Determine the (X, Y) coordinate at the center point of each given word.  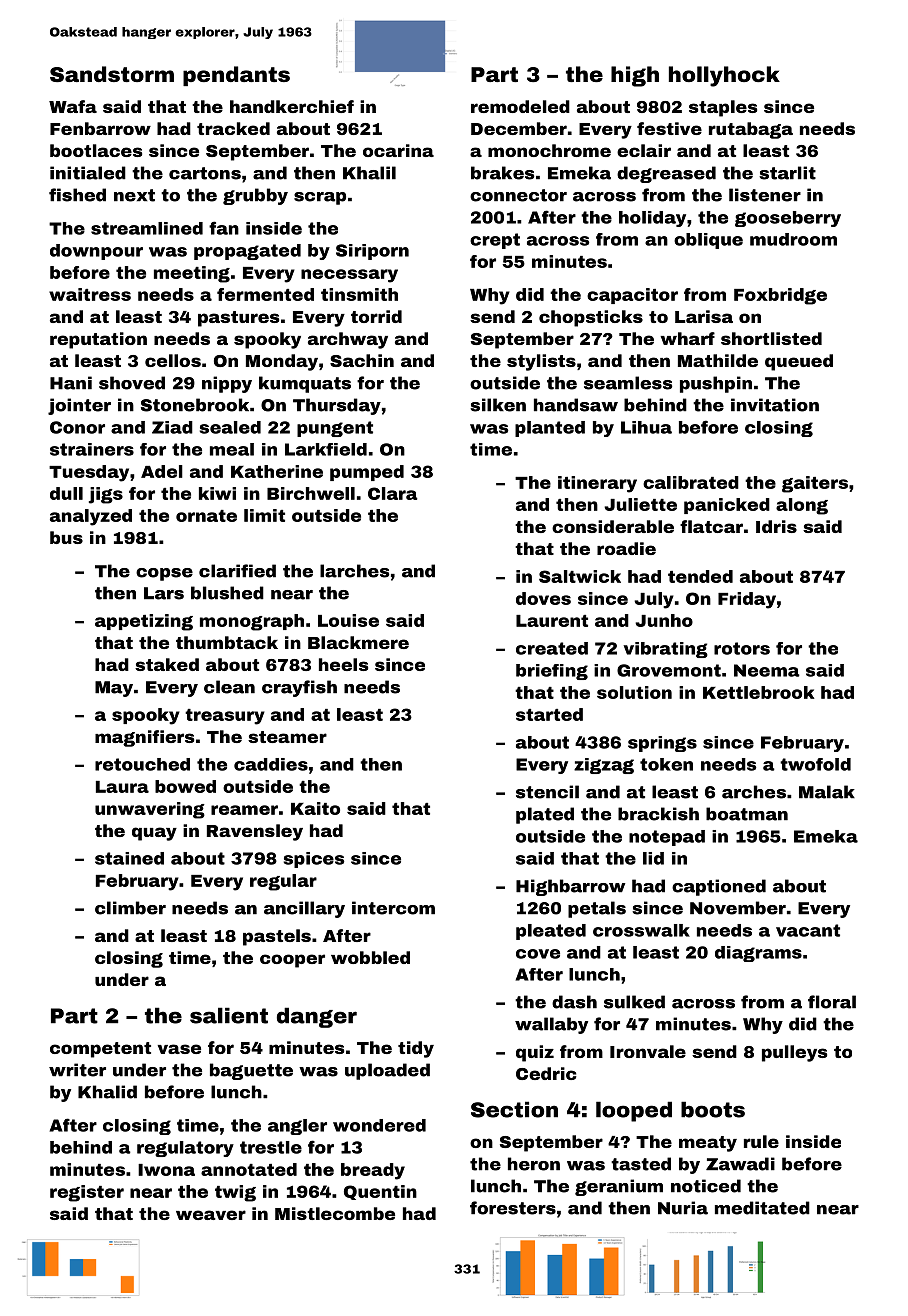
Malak (827, 792)
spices (314, 860)
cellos (173, 360)
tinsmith (359, 294)
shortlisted (771, 338)
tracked (233, 128)
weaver (211, 1215)
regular (283, 882)
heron (534, 1164)
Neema (767, 670)
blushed (227, 593)
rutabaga (751, 130)
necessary (349, 276)
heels (343, 664)
